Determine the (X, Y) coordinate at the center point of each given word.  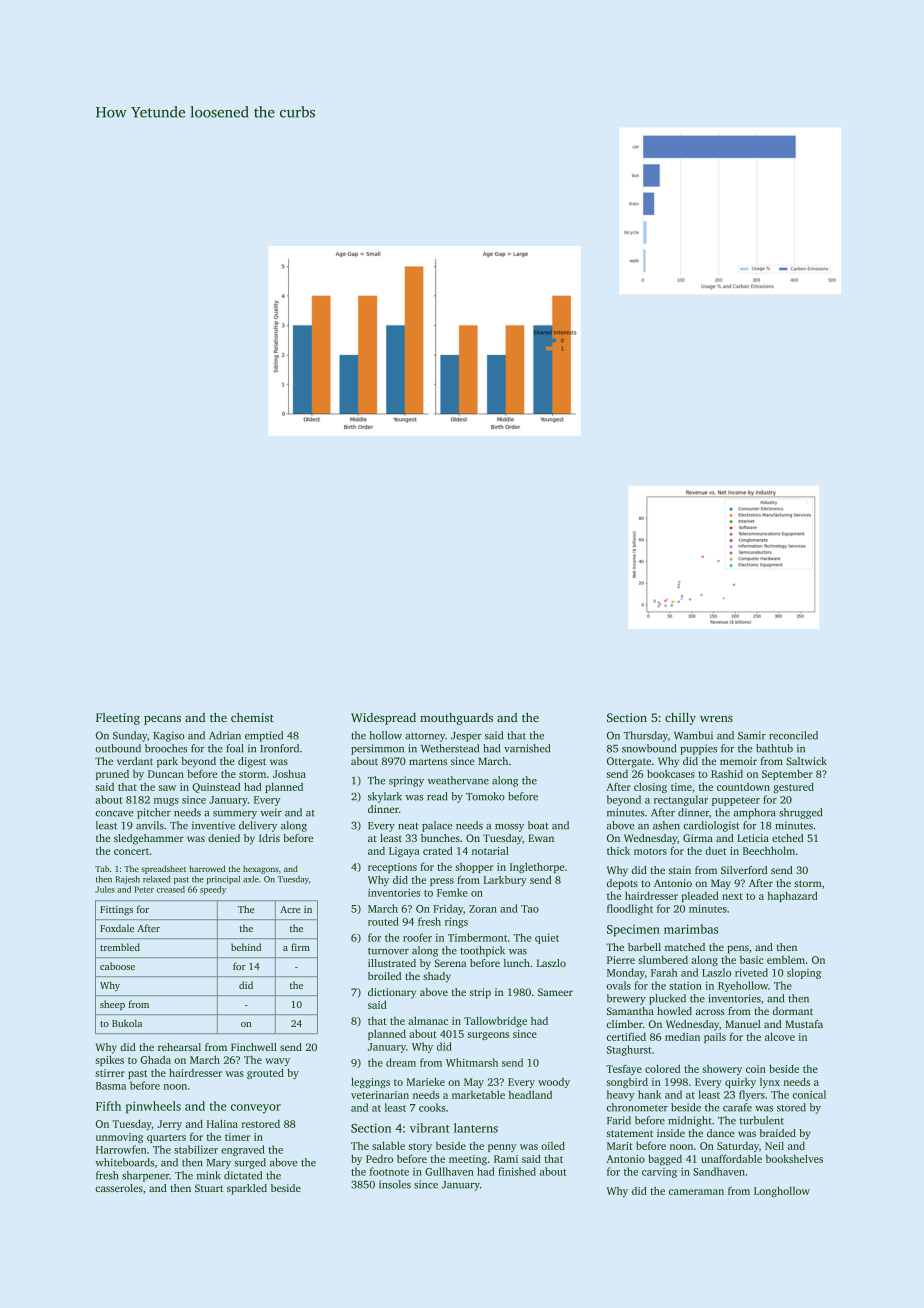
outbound (118, 748)
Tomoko (485, 796)
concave (114, 814)
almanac (428, 1020)
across (710, 1012)
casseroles (119, 1188)
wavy (277, 1062)
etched (788, 838)
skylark (385, 797)
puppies (698, 749)
